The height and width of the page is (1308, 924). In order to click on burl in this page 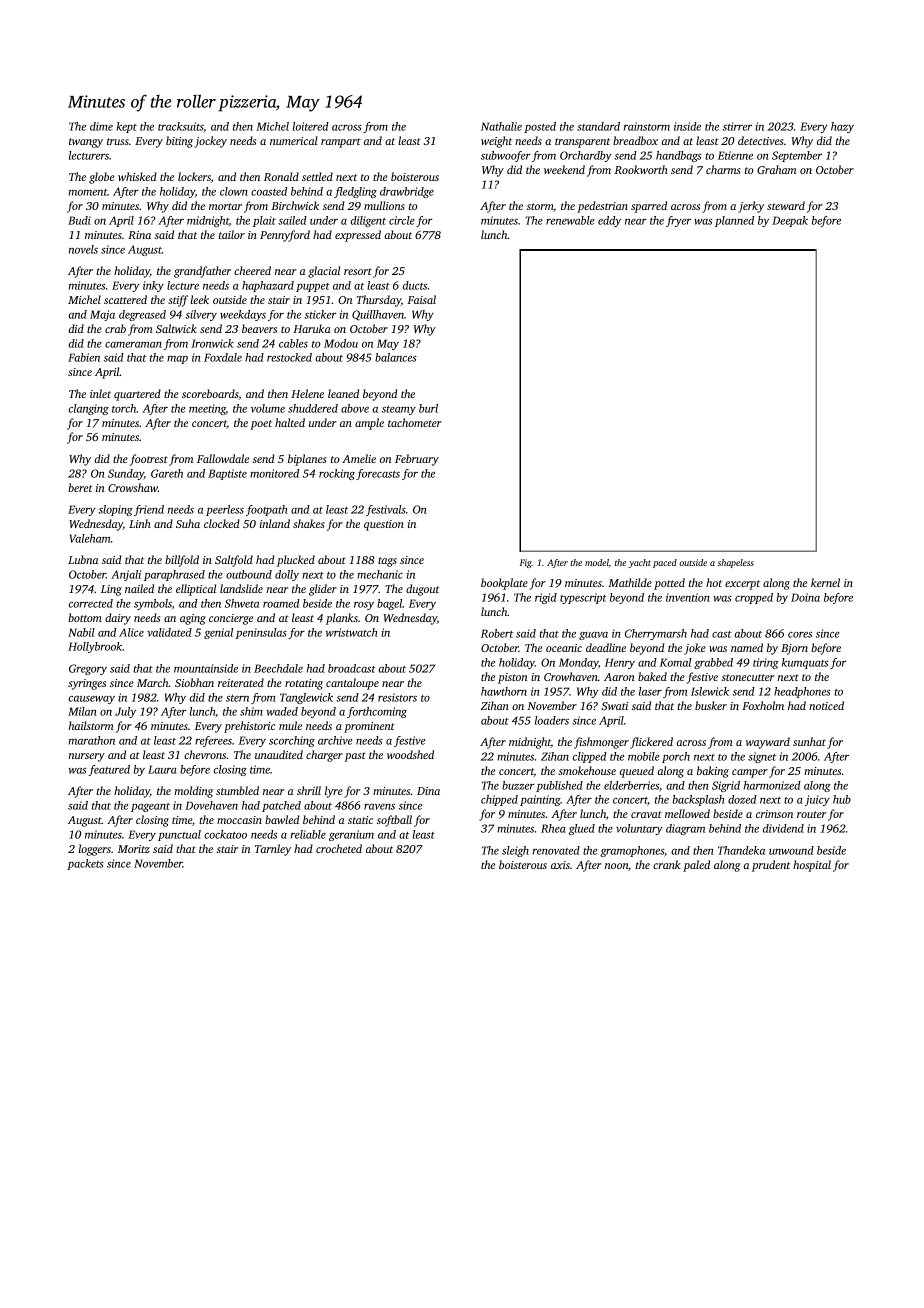, I will do `click(428, 408)`.
